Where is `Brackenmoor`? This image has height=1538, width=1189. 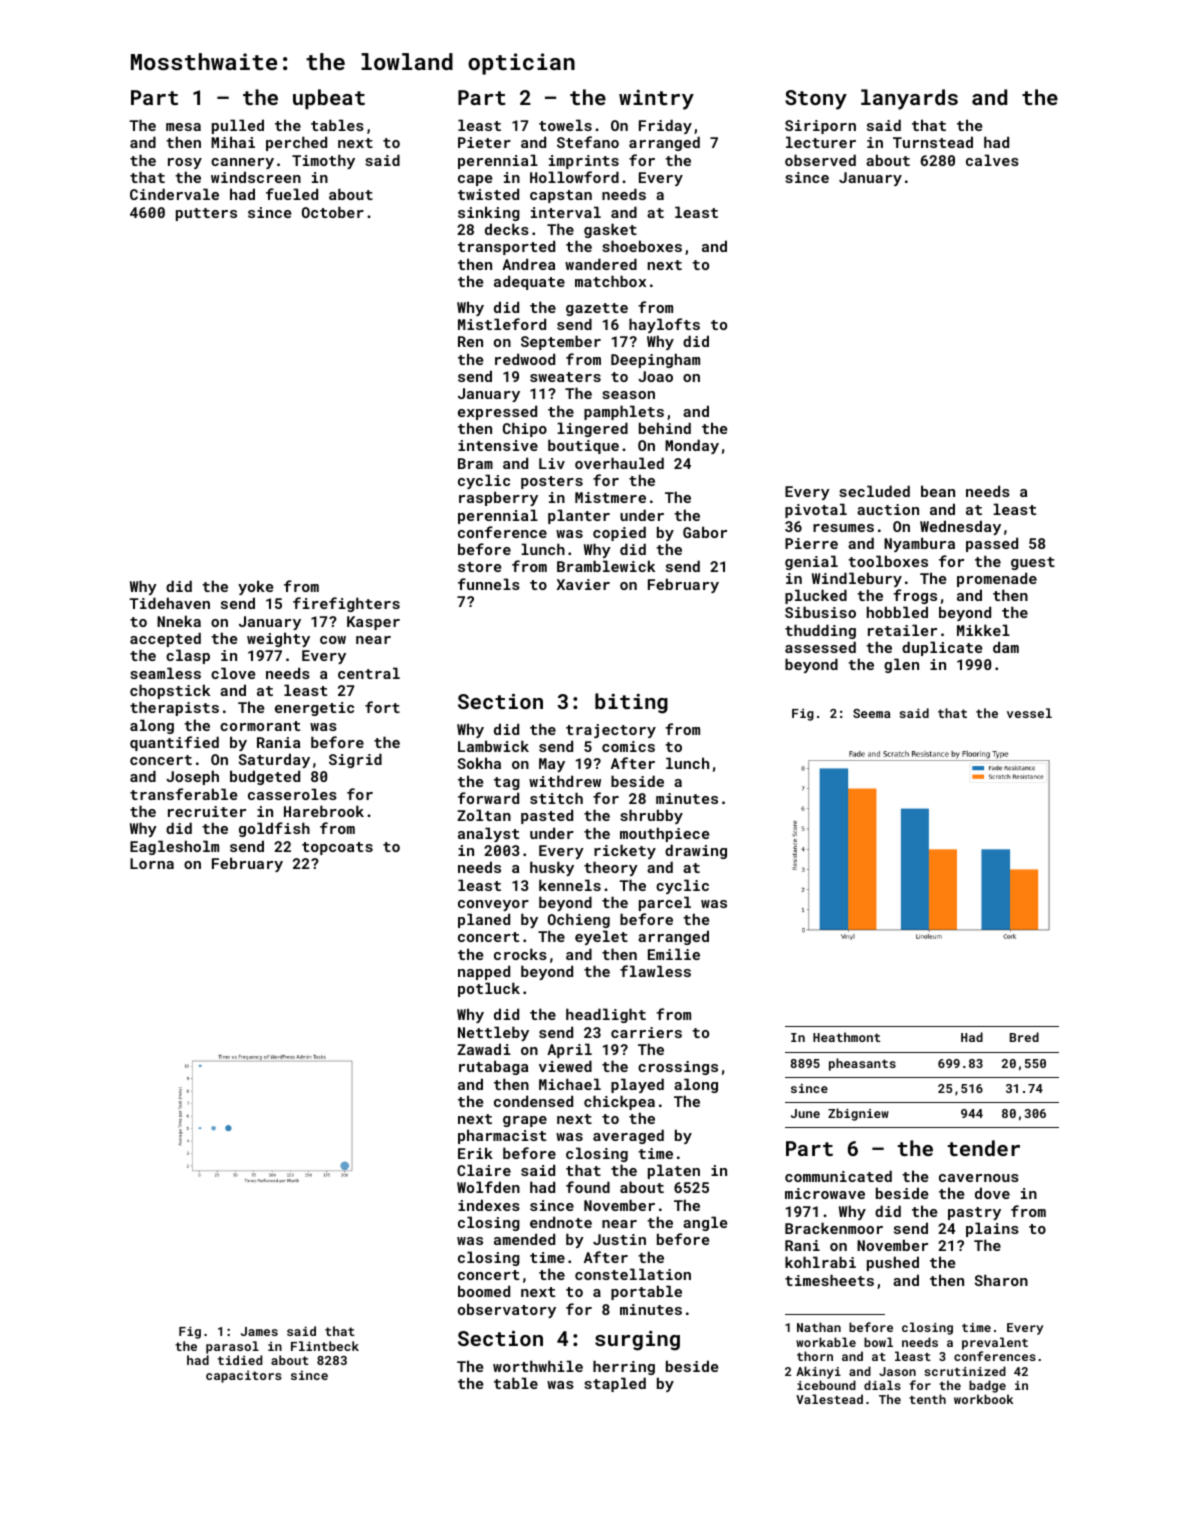
Brackenmoor is located at coordinates (834, 1228).
